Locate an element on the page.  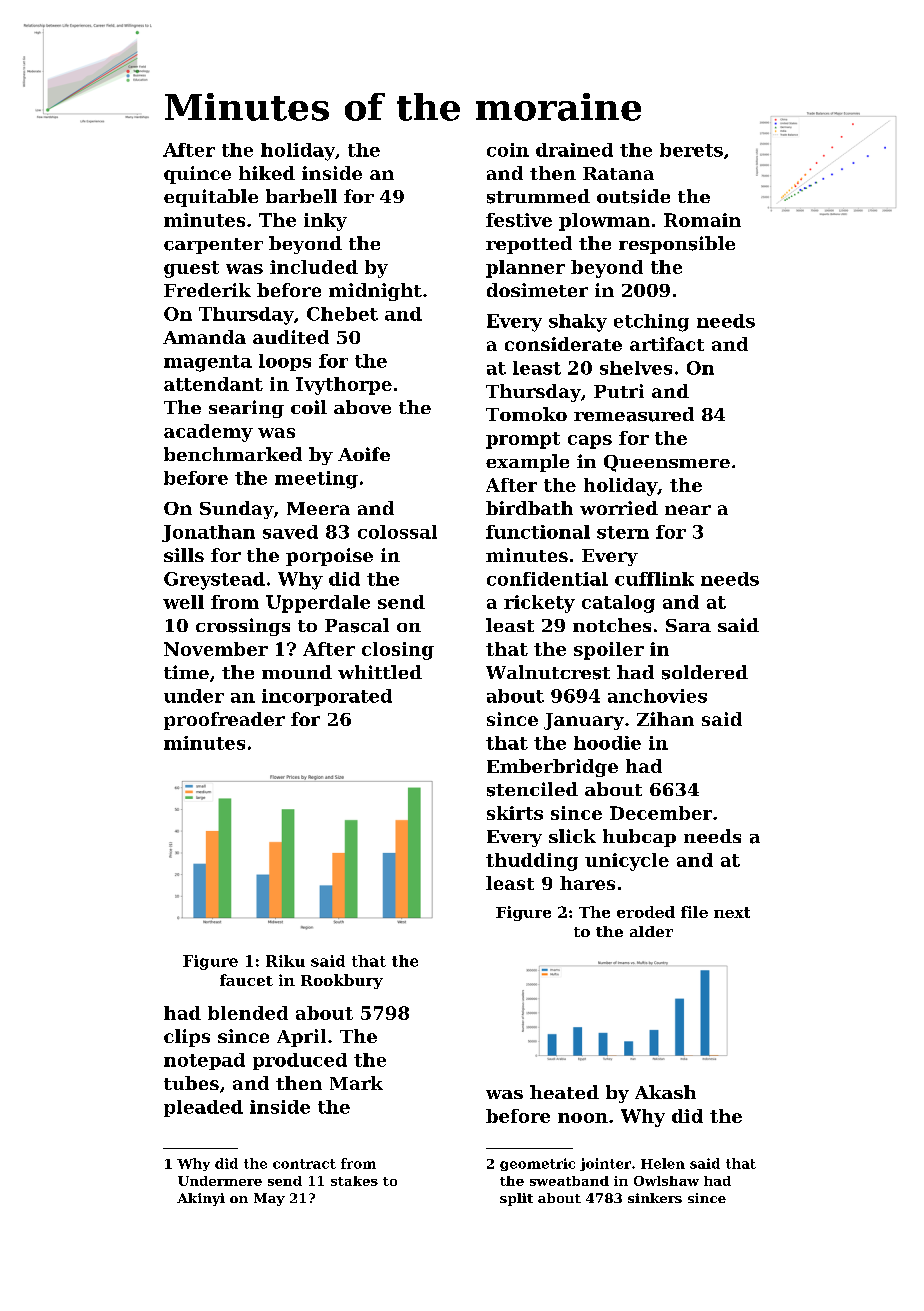
skirts is located at coordinates (515, 813).
